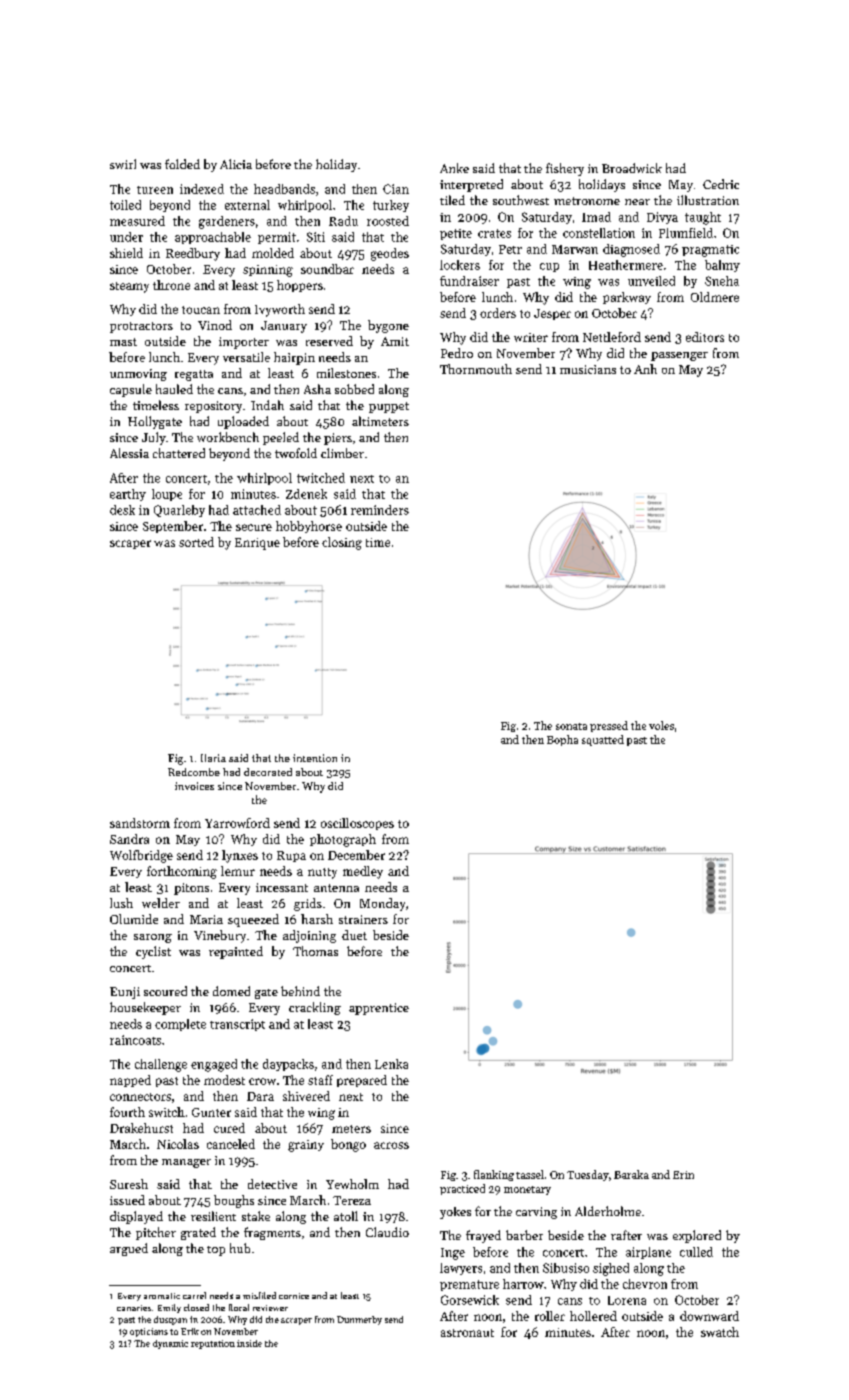 The width and height of the screenshot is (849, 1400). I want to click on Thornmouth, so click(476, 369).
